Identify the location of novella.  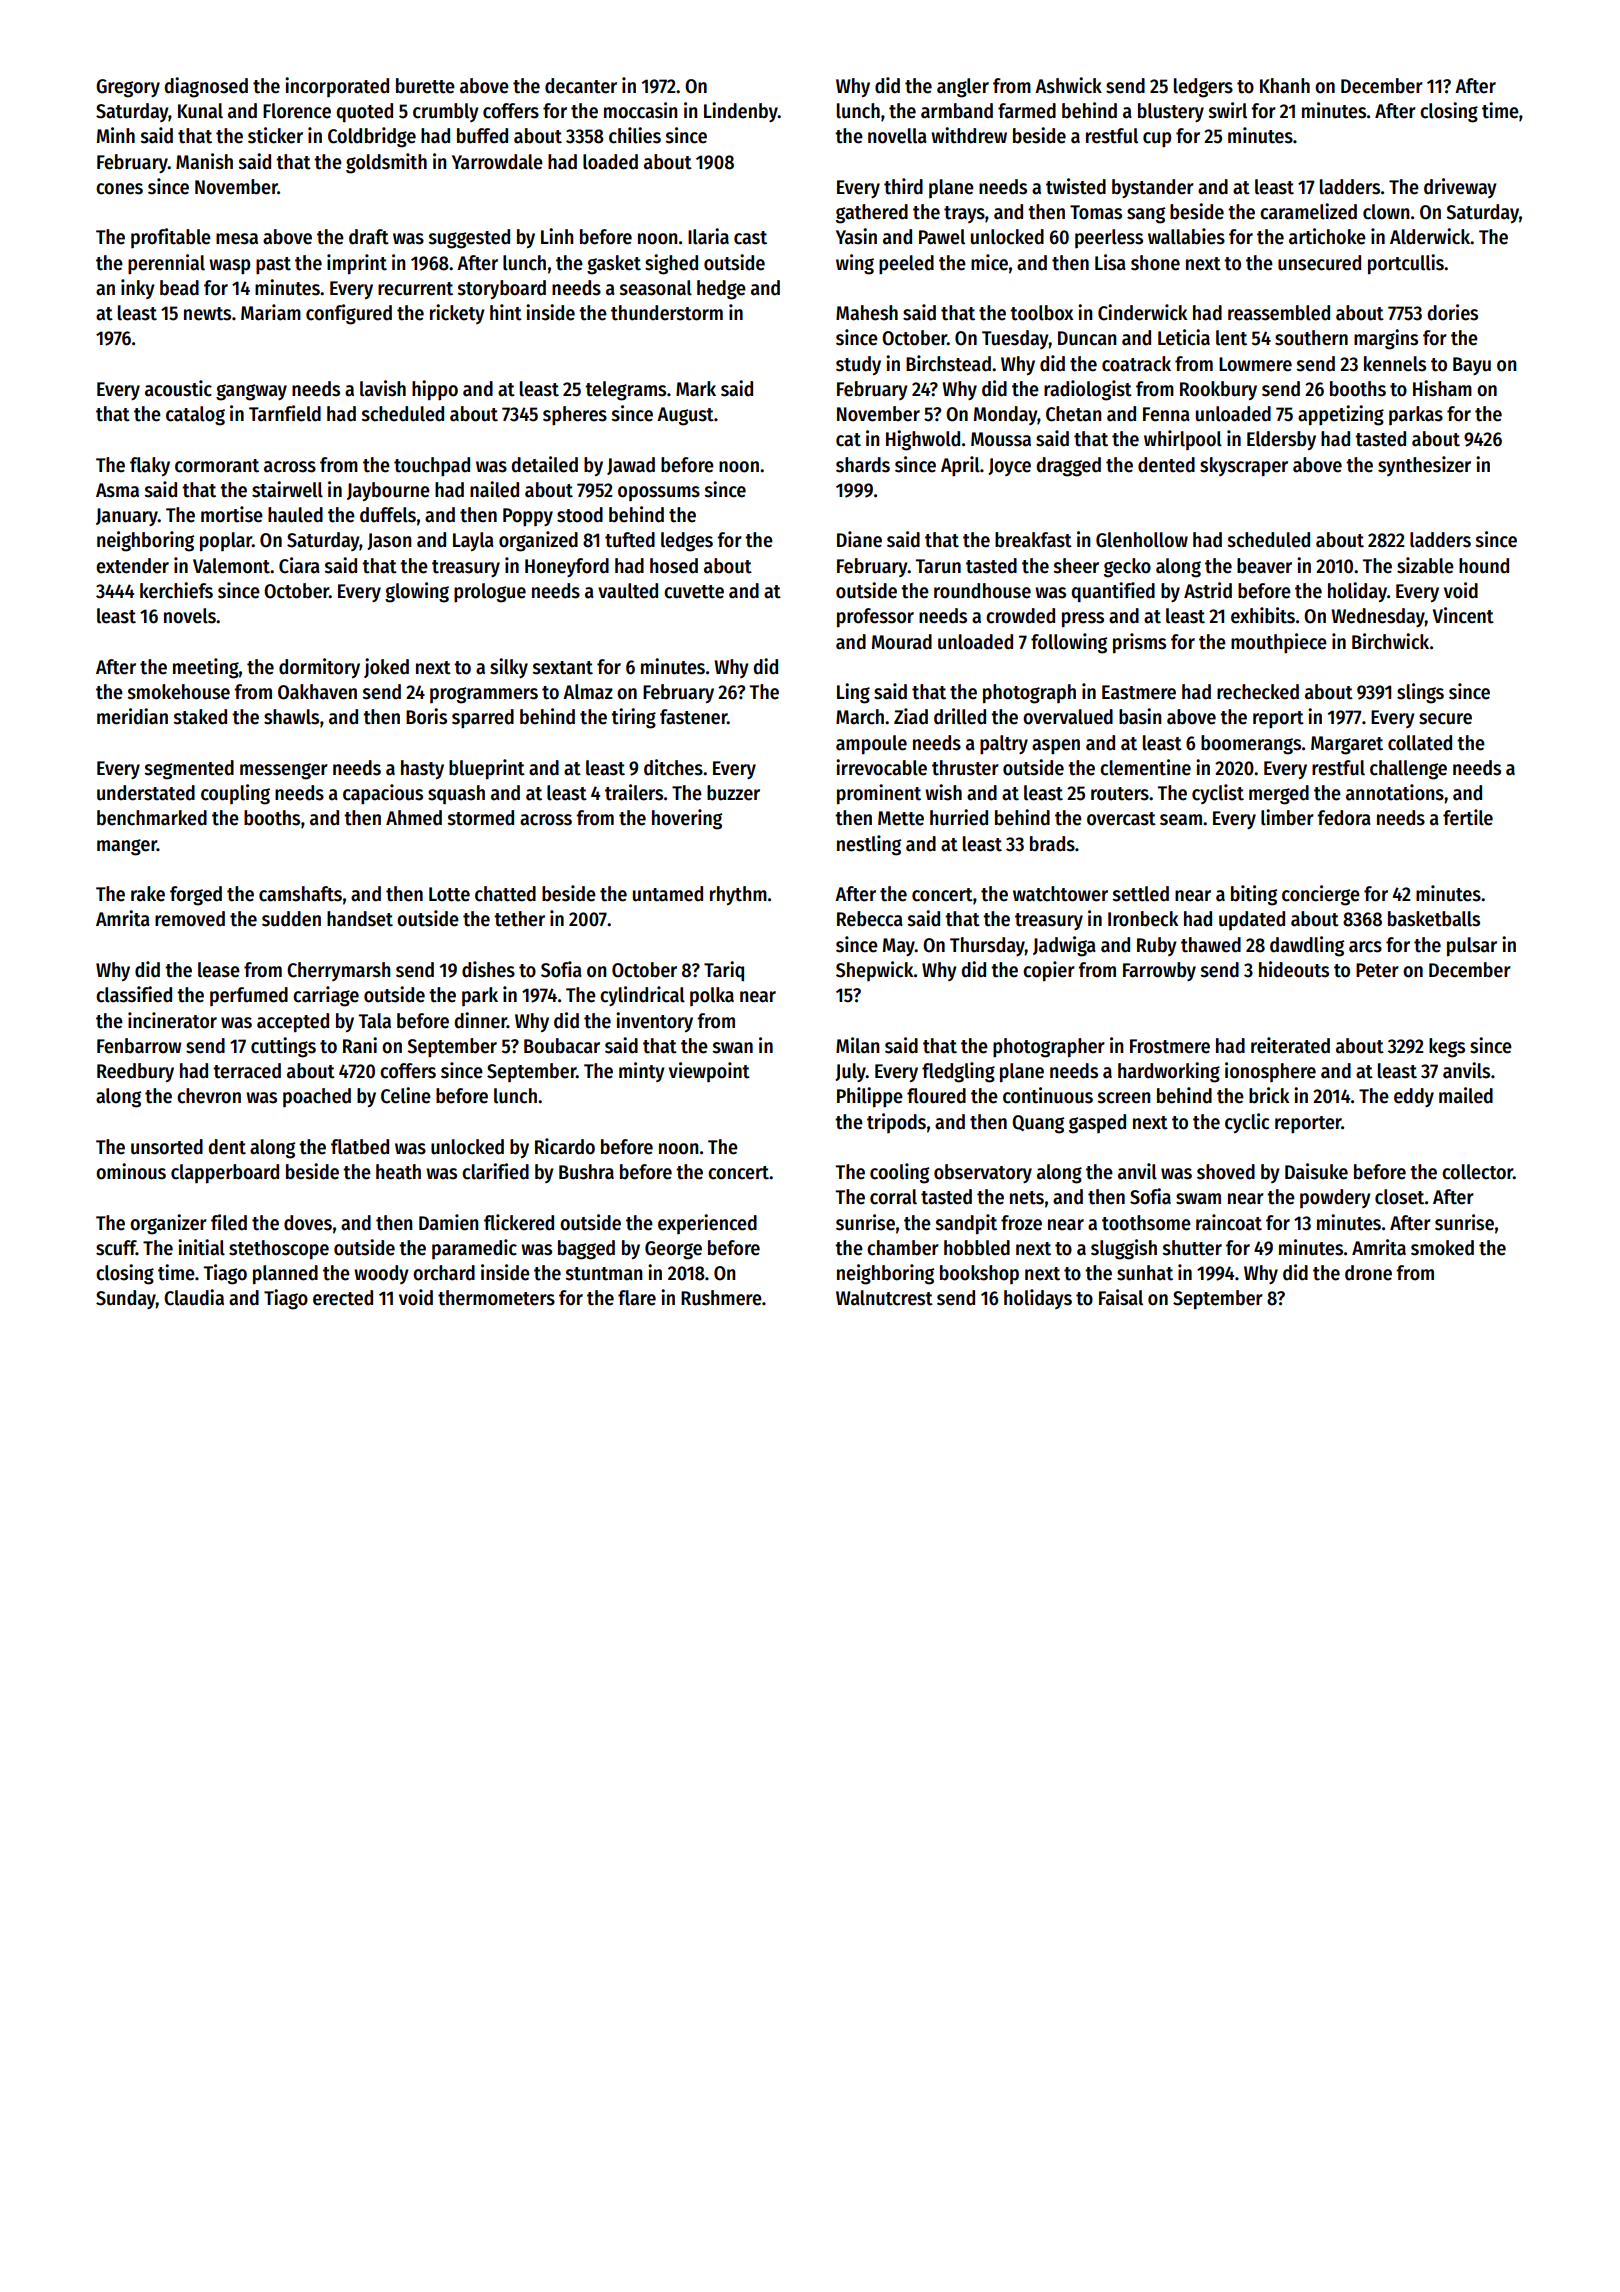
(897, 136).
